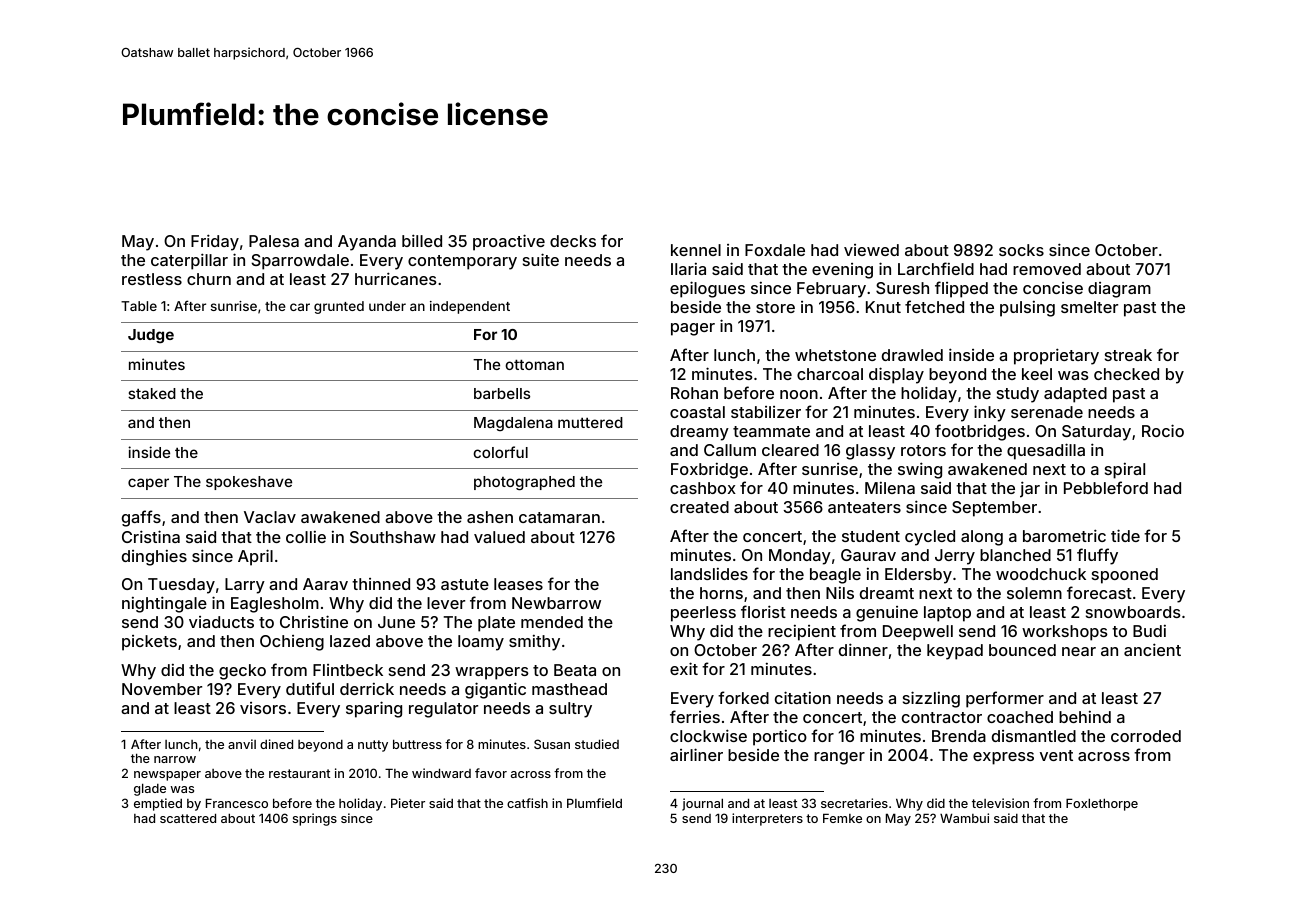  I want to click on fluffy, so click(1097, 556).
